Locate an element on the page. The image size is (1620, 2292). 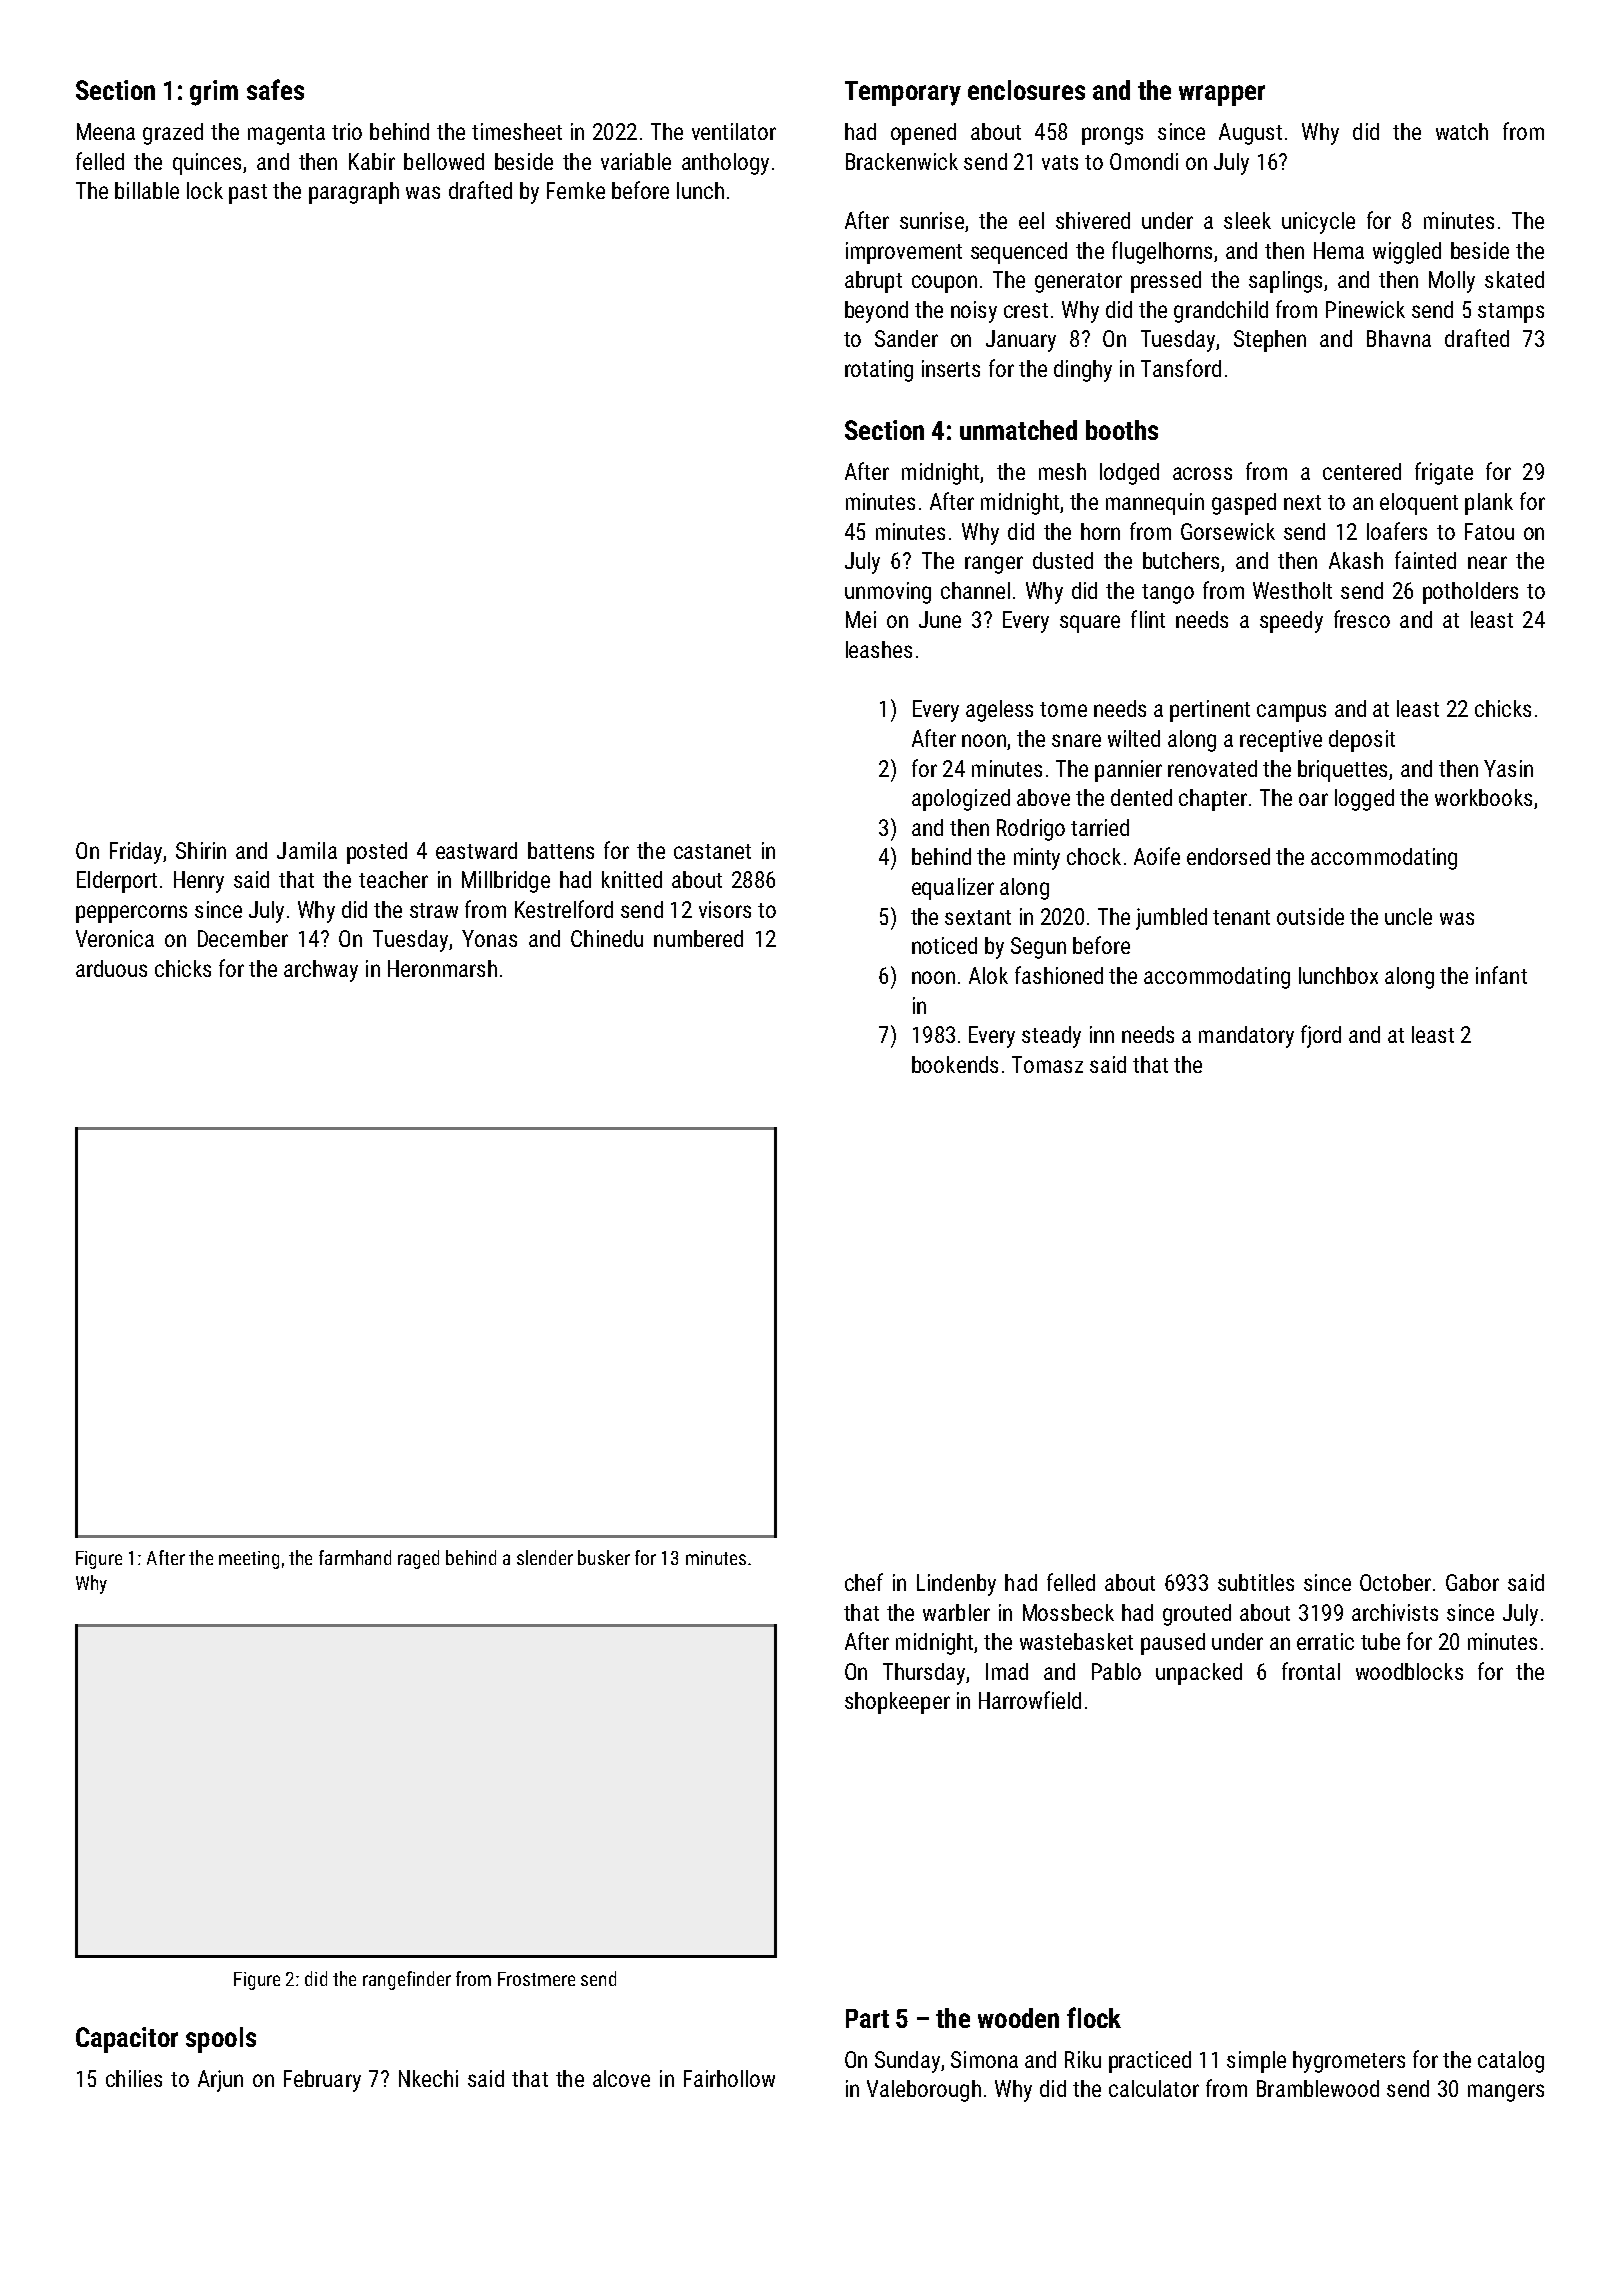
Fairhollow is located at coordinates (729, 2078).
